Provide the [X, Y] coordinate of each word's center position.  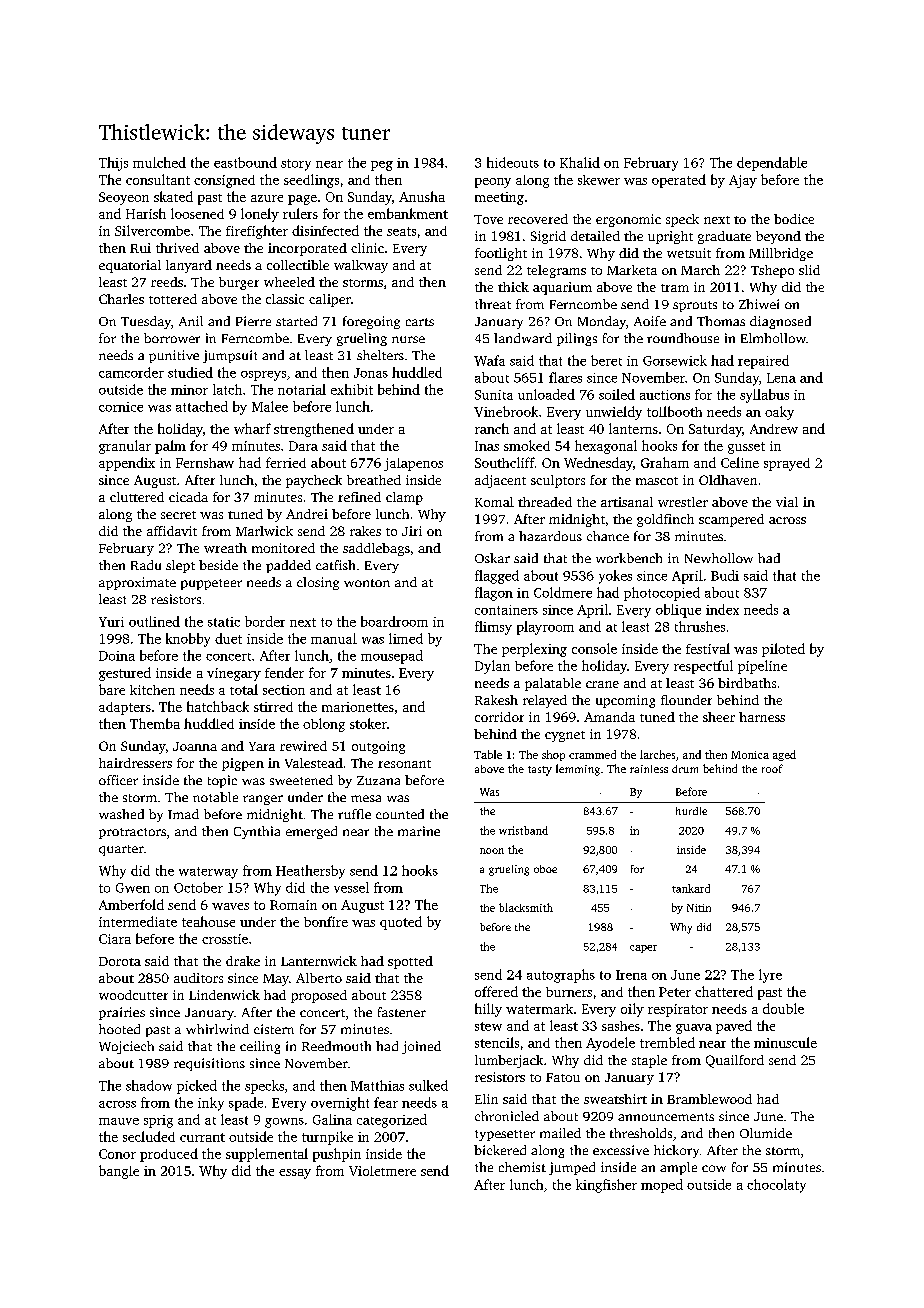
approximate [137, 583]
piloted [783, 650]
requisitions [209, 1064]
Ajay [743, 181]
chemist [522, 1167]
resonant [404, 764]
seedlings [311, 181]
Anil [191, 321]
